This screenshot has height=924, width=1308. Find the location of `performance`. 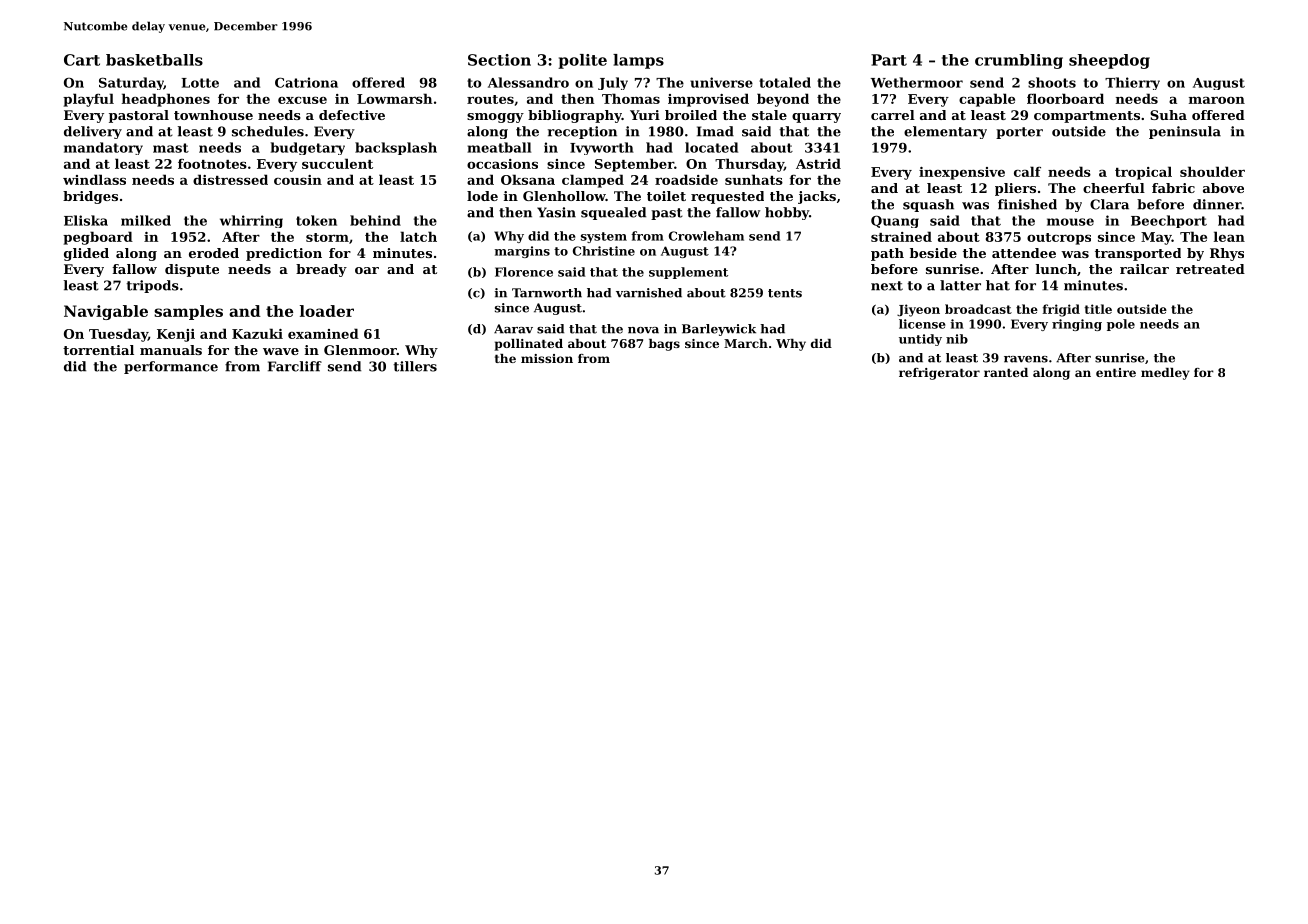

performance is located at coordinates (171, 367).
